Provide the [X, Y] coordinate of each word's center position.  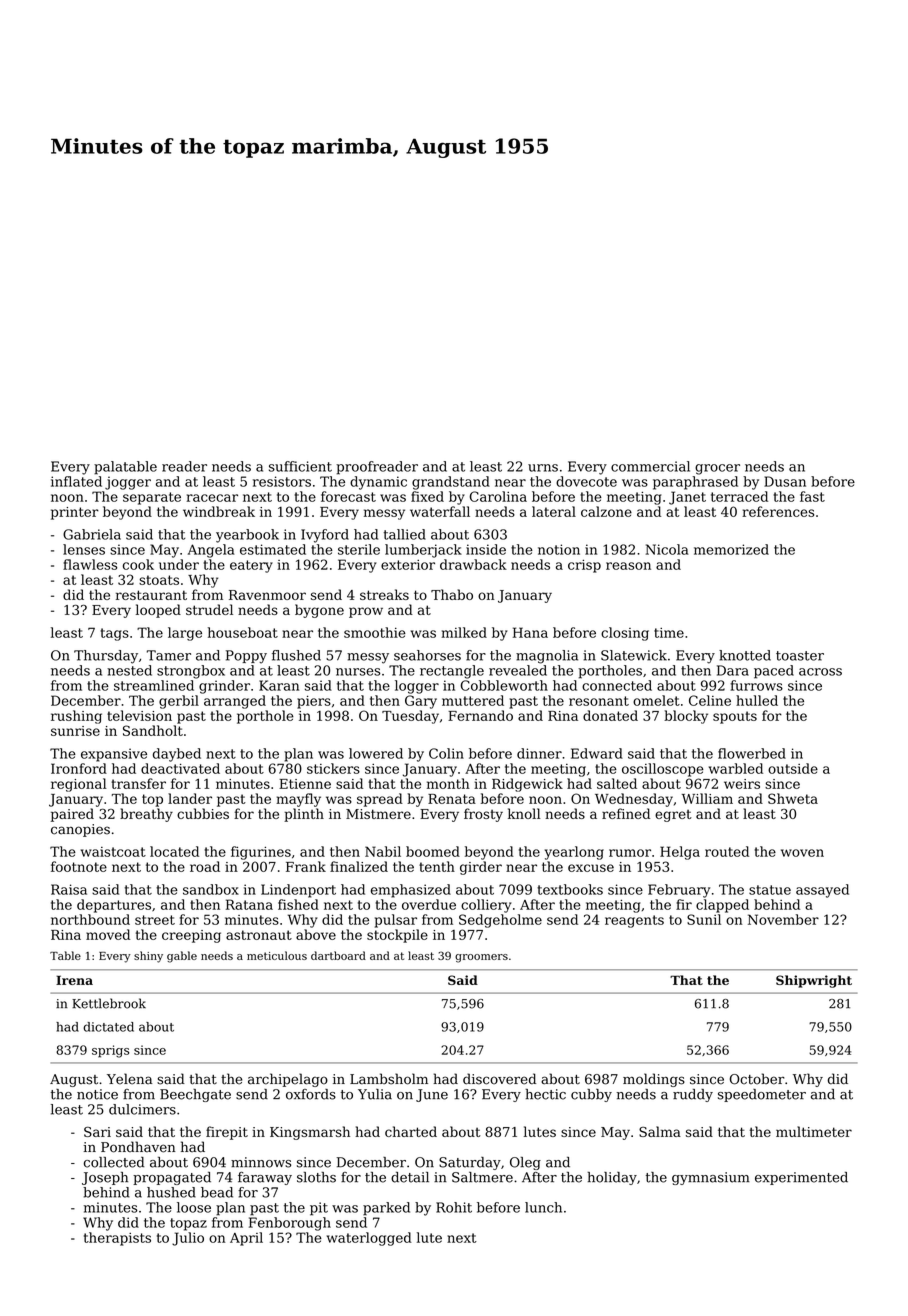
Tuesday [410, 717]
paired [72, 815]
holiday [612, 1178]
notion [559, 549]
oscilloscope [663, 770]
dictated [108, 1027]
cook [138, 564]
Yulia [375, 1094]
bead [217, 1192]
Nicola [667, 549]
